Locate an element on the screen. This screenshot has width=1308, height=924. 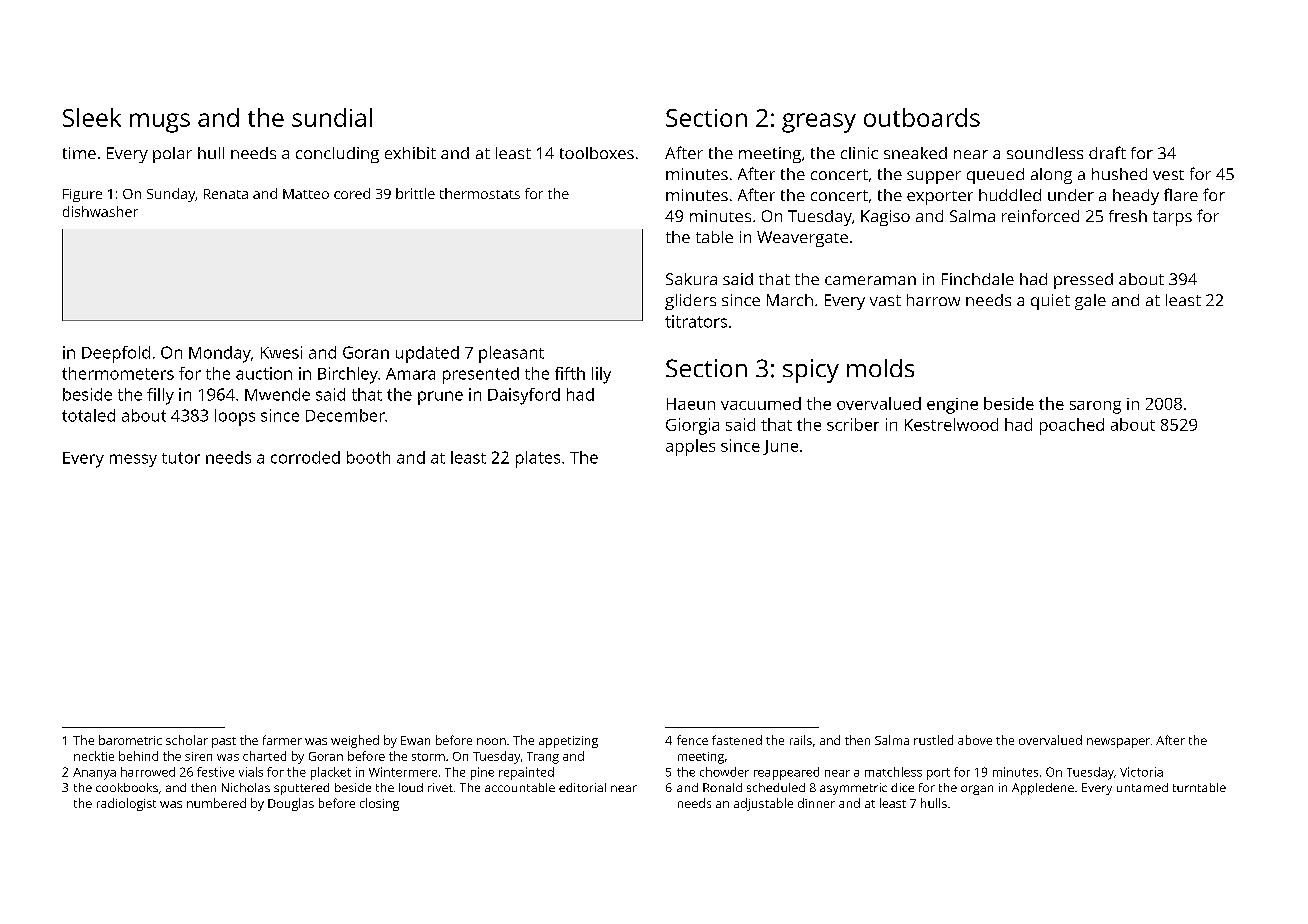
Douglas is located at coordinates (291, 804).
